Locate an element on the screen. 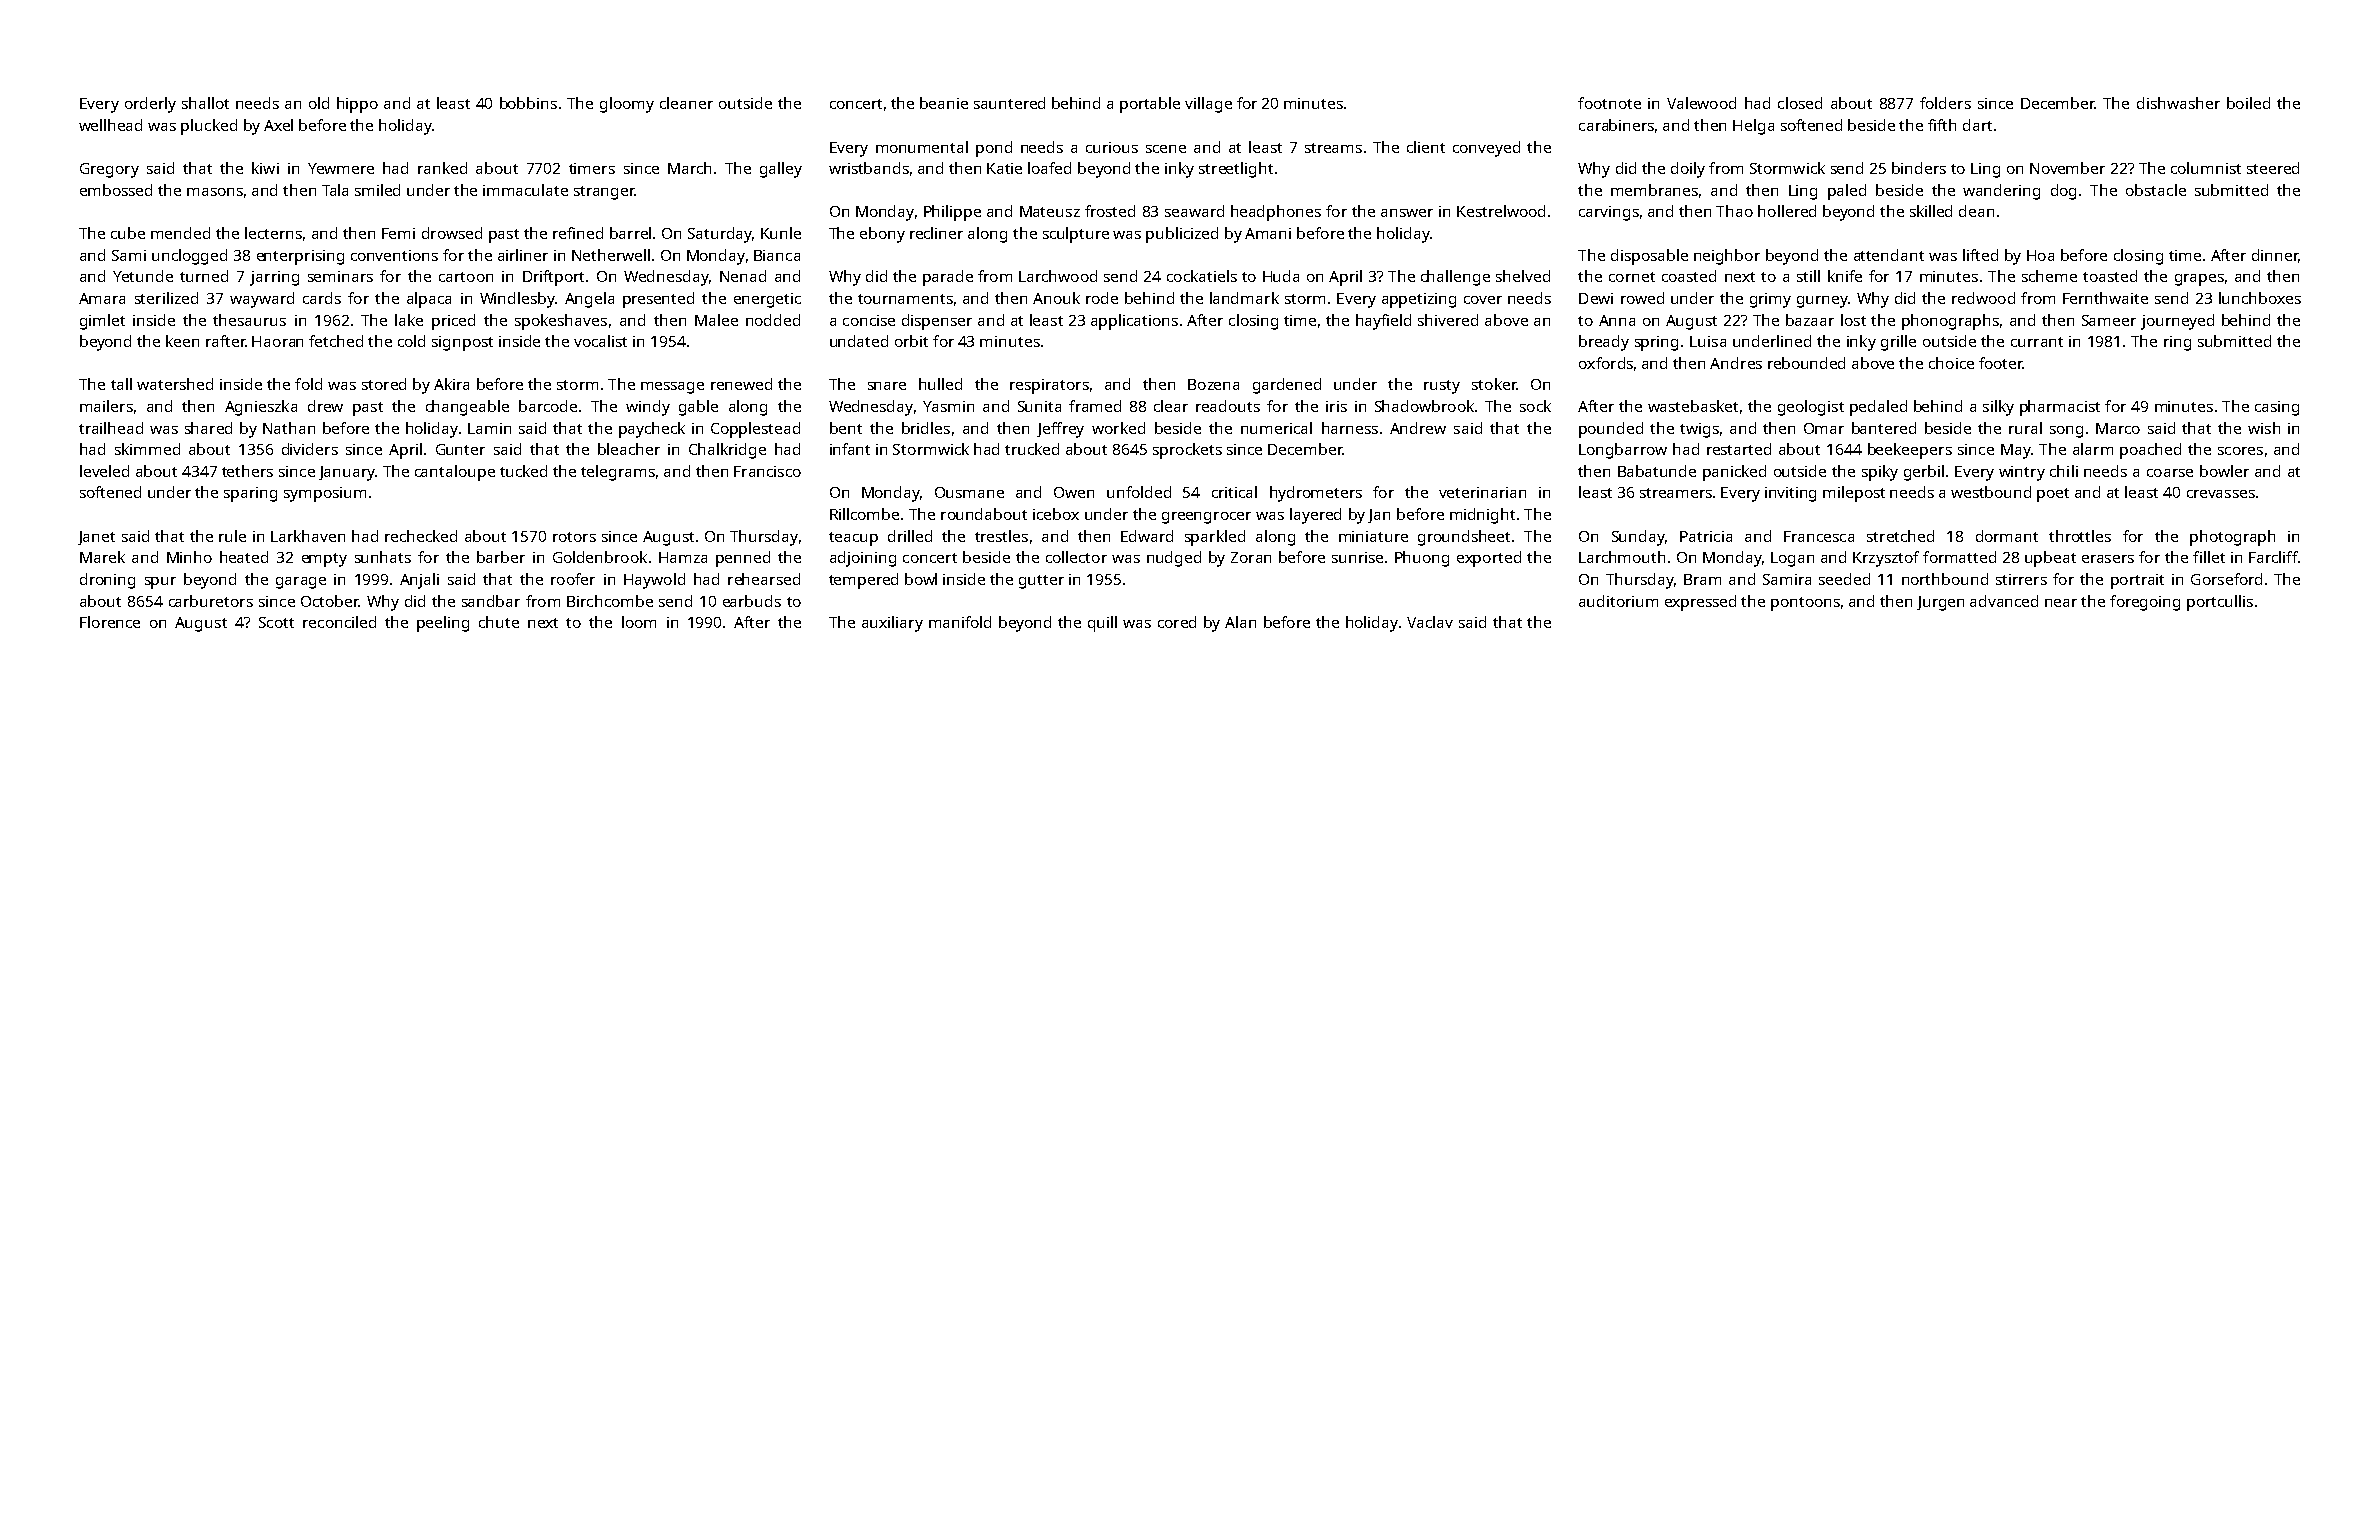  barcode is located at coordinates (548, 406).
